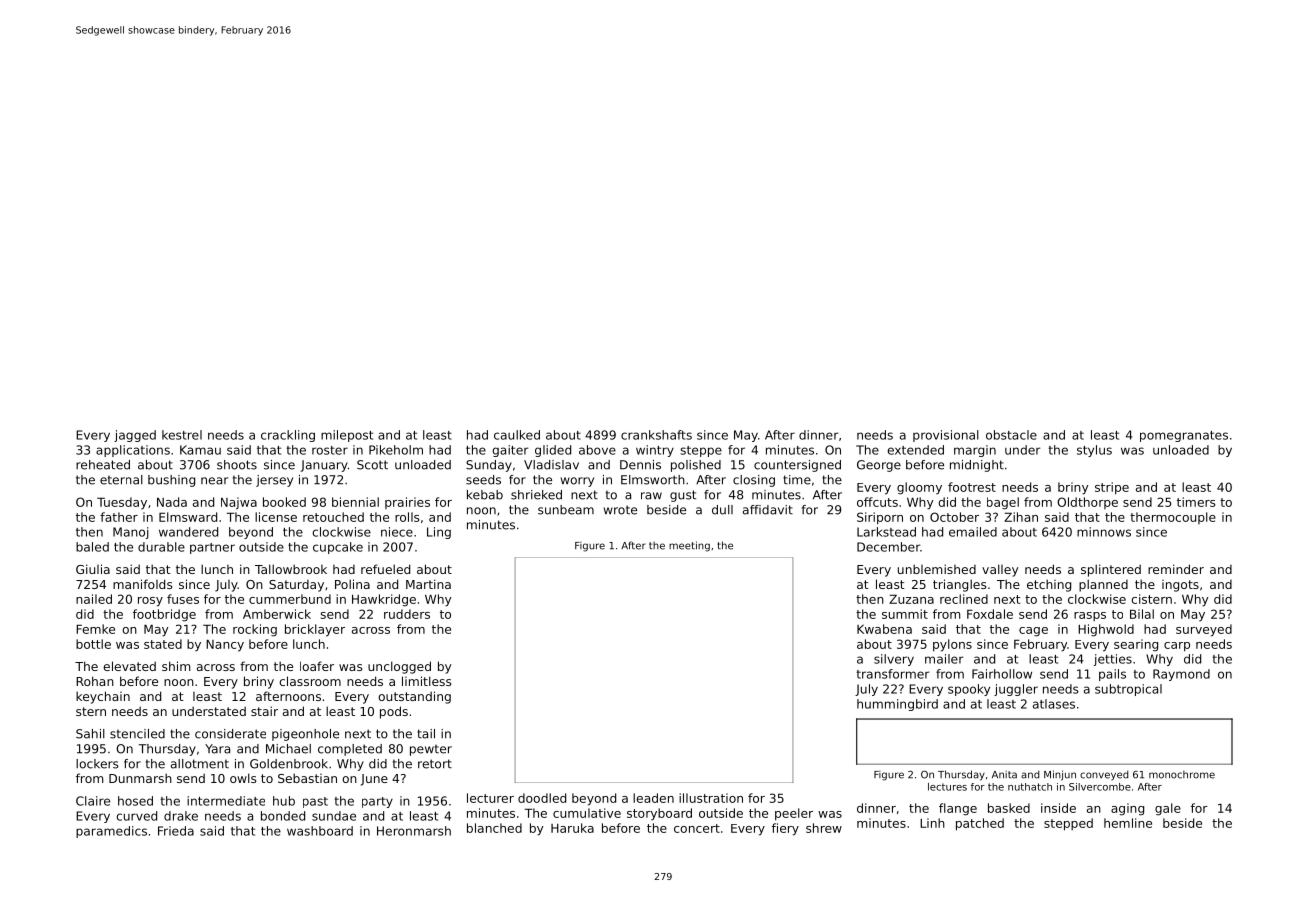 The width and height of the document is (1308, 924). I want to click on paramedics, so click(111, 832).
